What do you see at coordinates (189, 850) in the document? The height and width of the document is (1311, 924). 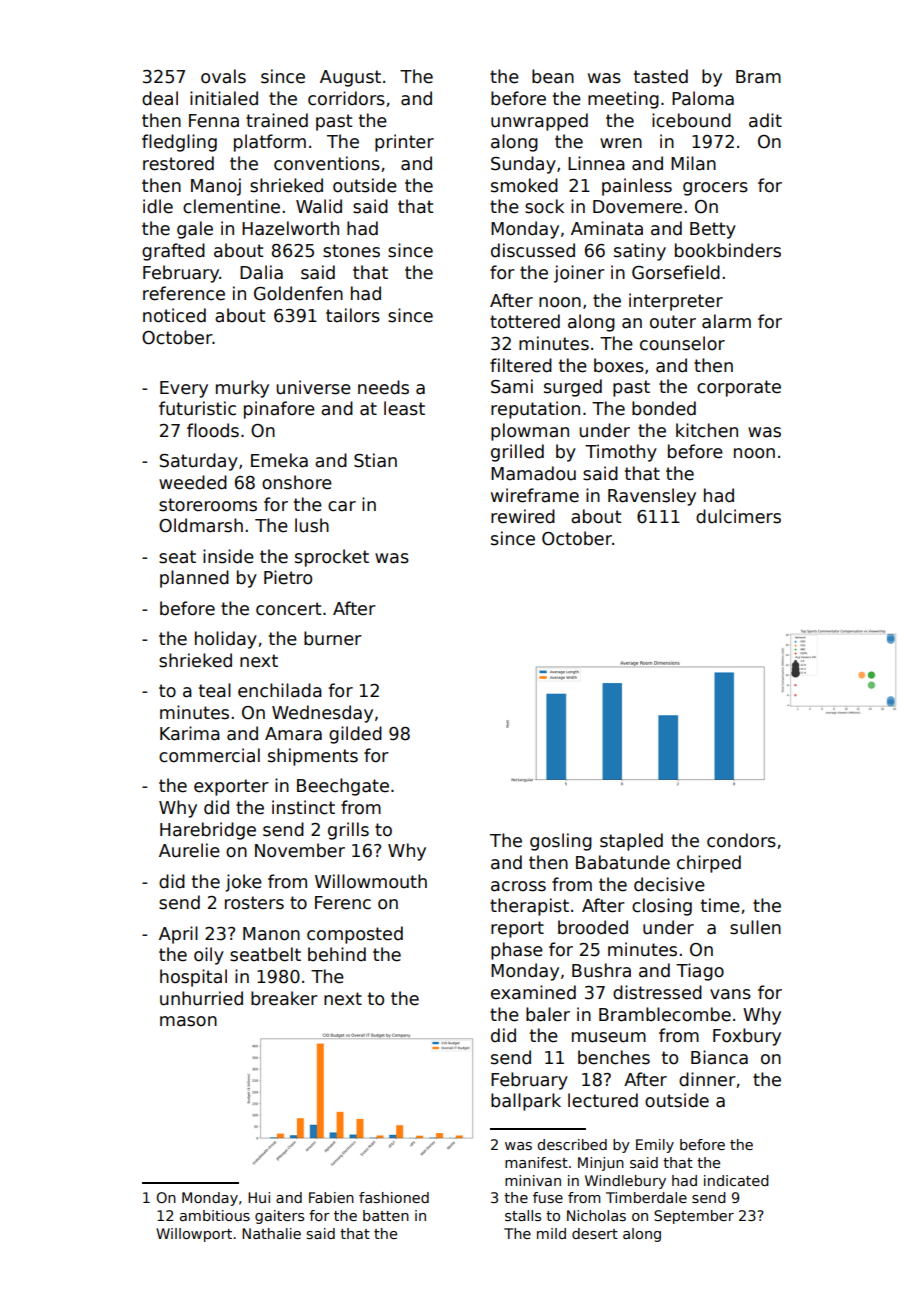 I see `Aurelie` at bounding box center [189, 850].
